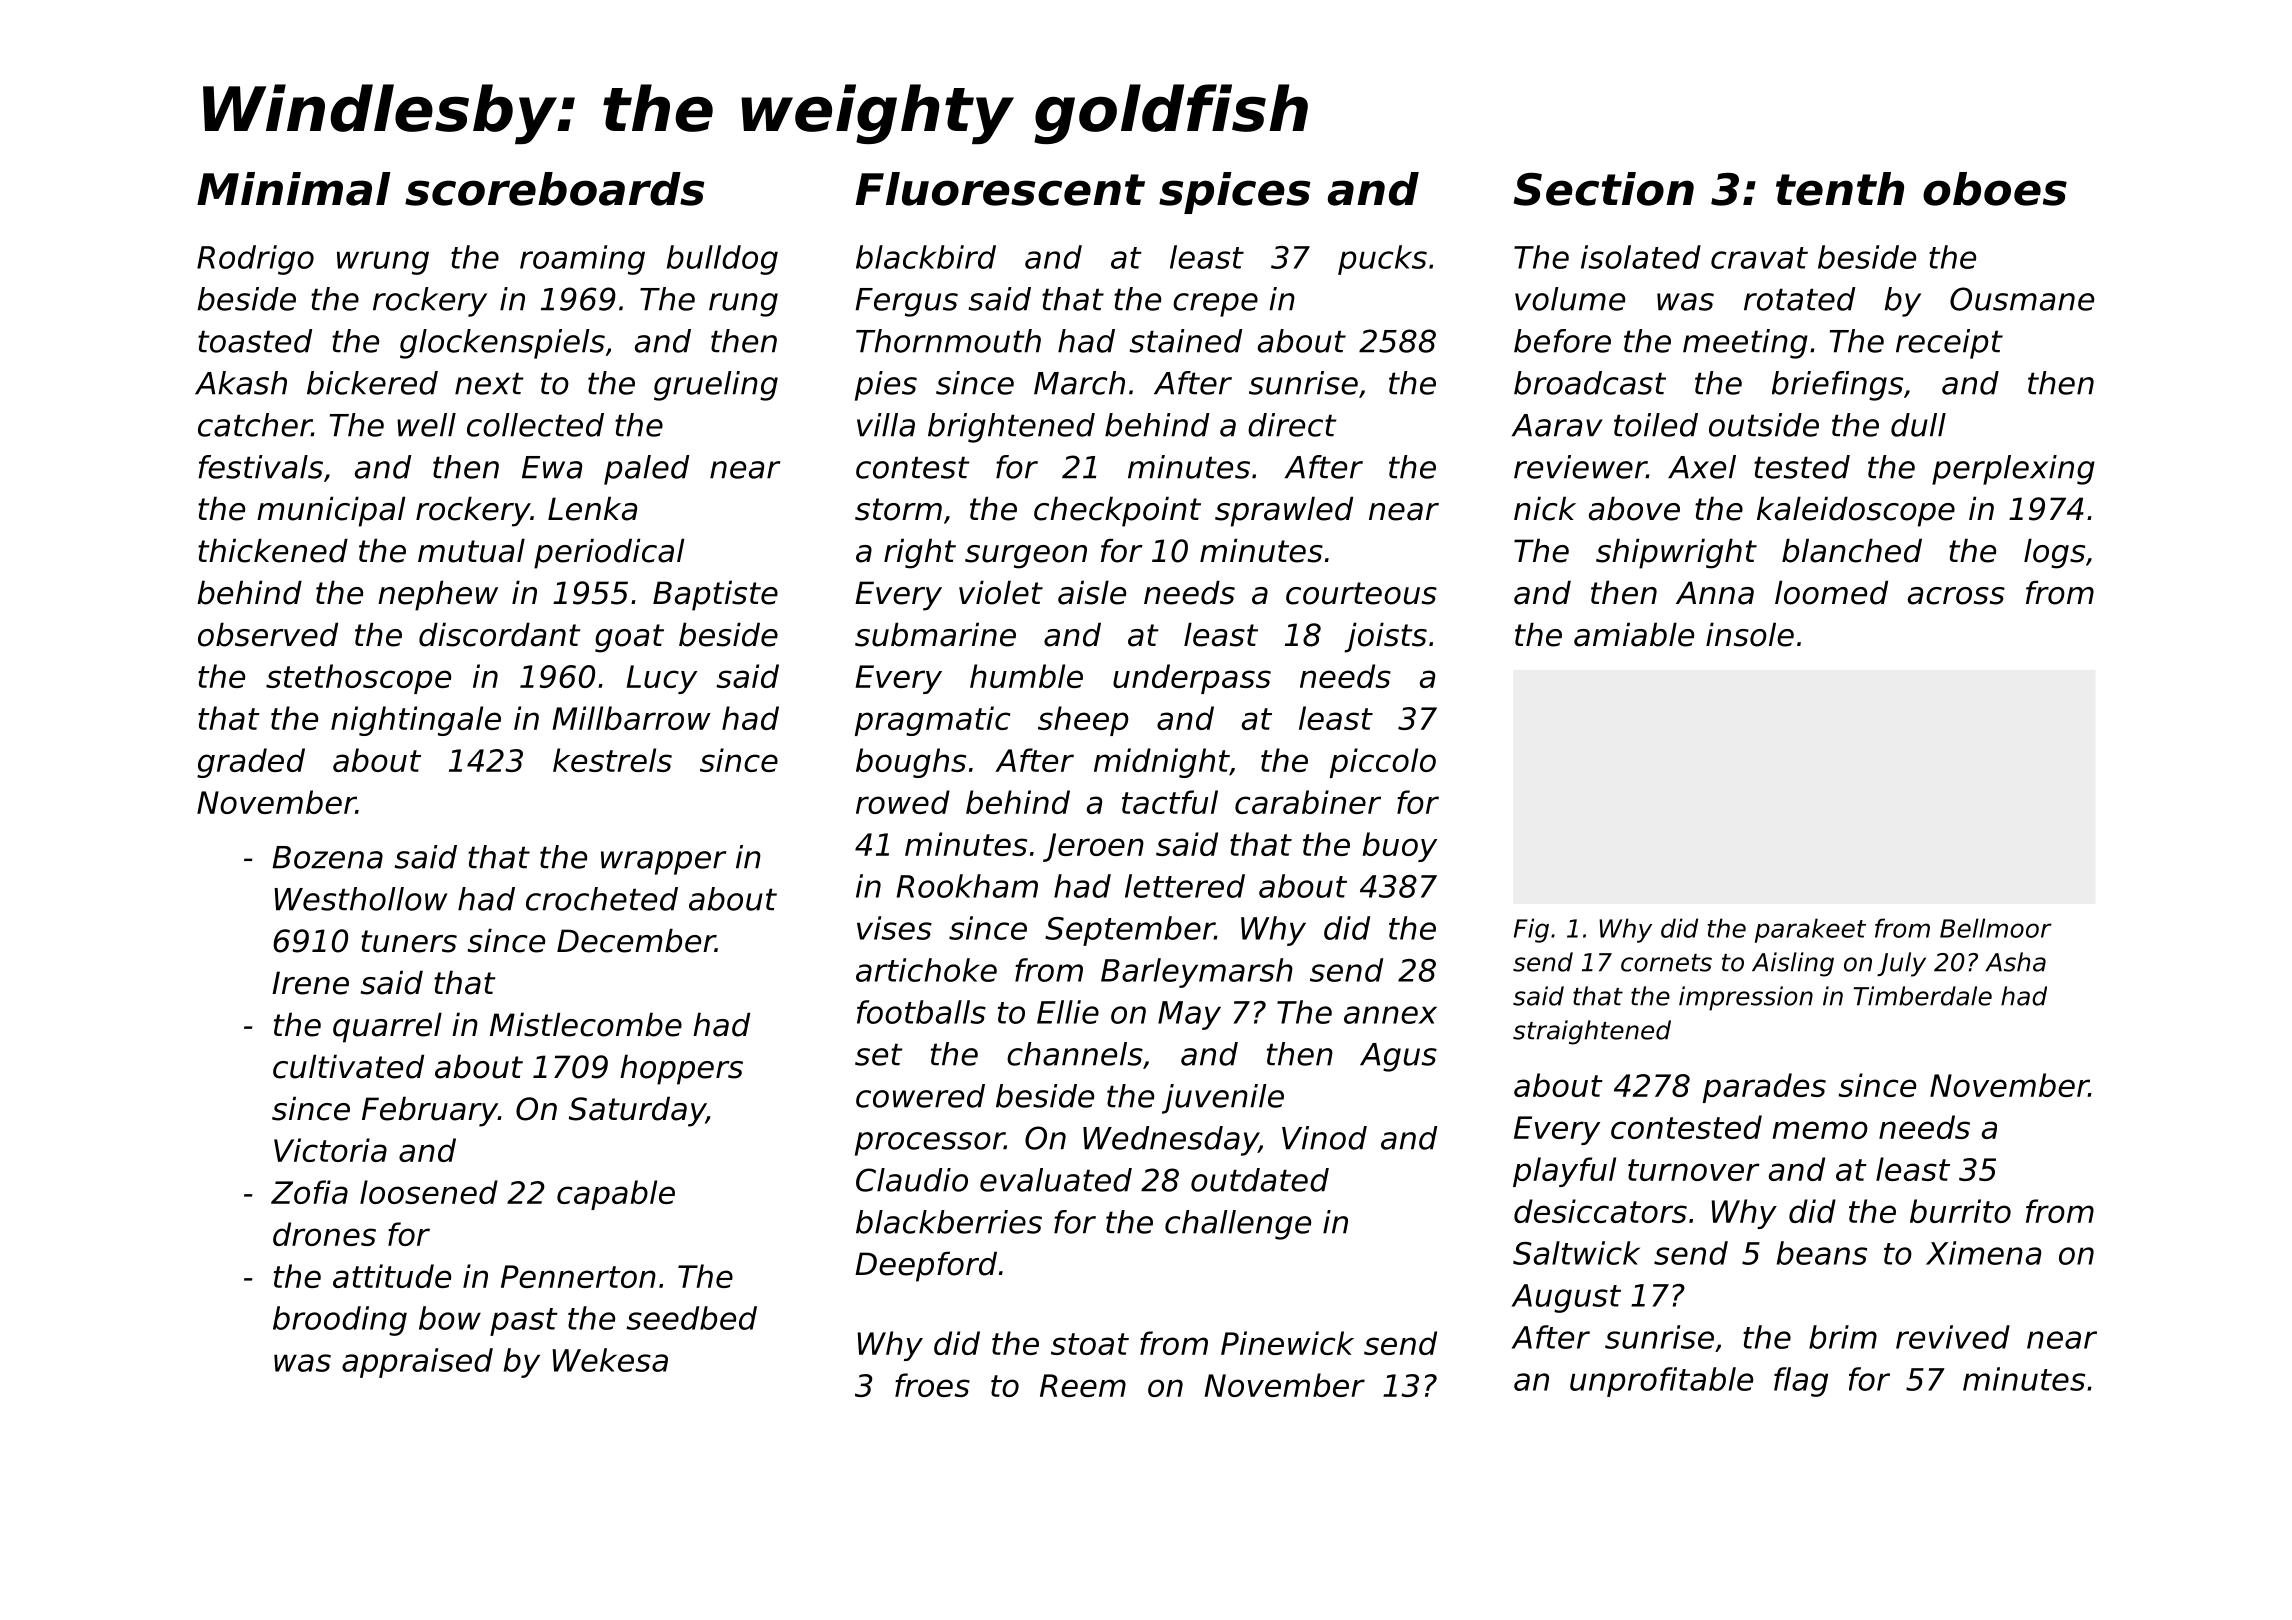  What do you see at coordinates (294, 189) in the screenshot?
I see `Minimal` at bounding box center [294, 189].
